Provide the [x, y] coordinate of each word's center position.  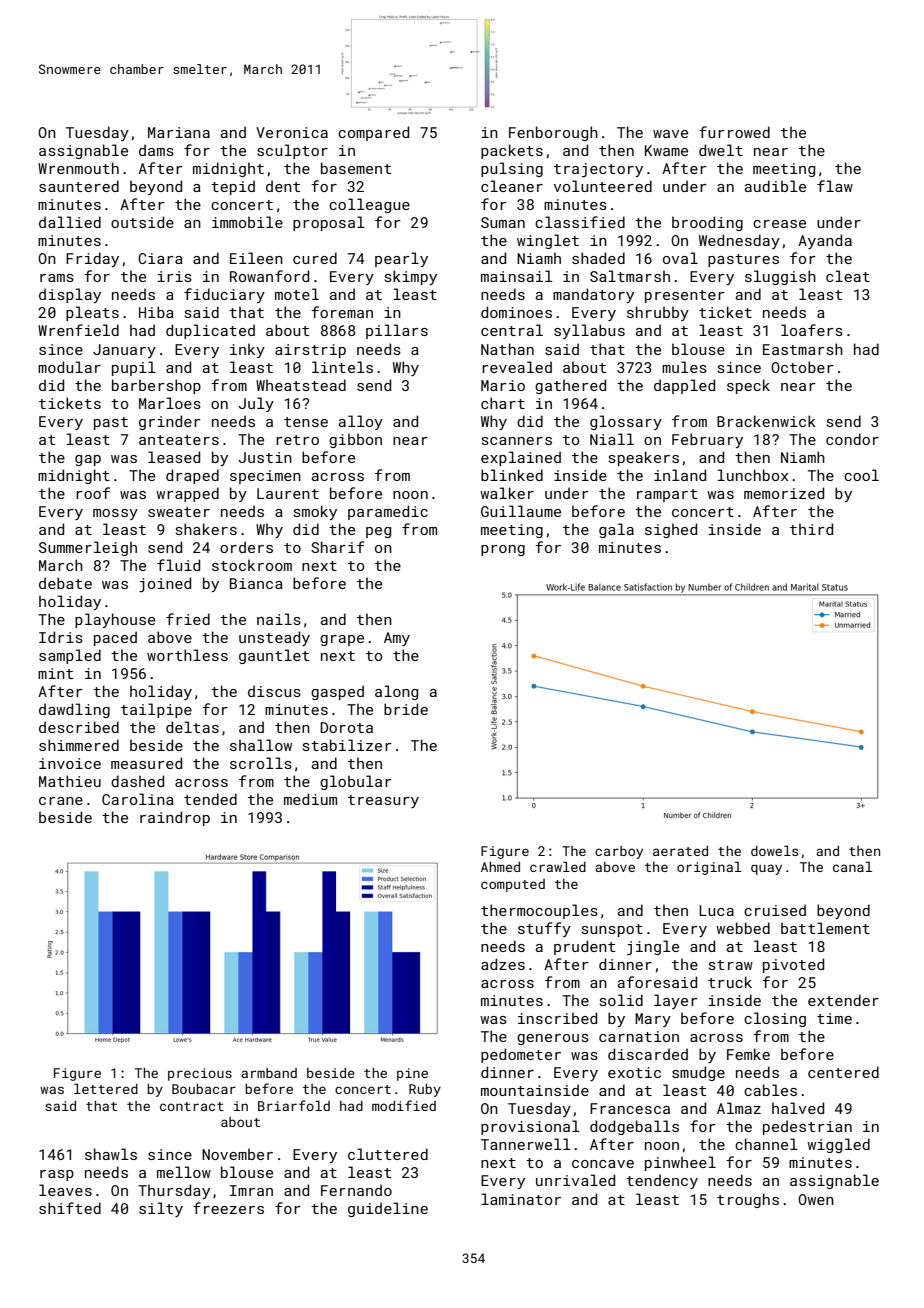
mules [684, 367]
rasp [57, 1175]
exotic [634, 1072]
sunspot [612, 930]
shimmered [79, 745]
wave [670, 134]
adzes [503, 964]
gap [88, 460]
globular [356, 782]
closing [775, 1019]
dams [156, 150]
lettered [106, 1088]
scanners [517, 441]
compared [373, 133]
